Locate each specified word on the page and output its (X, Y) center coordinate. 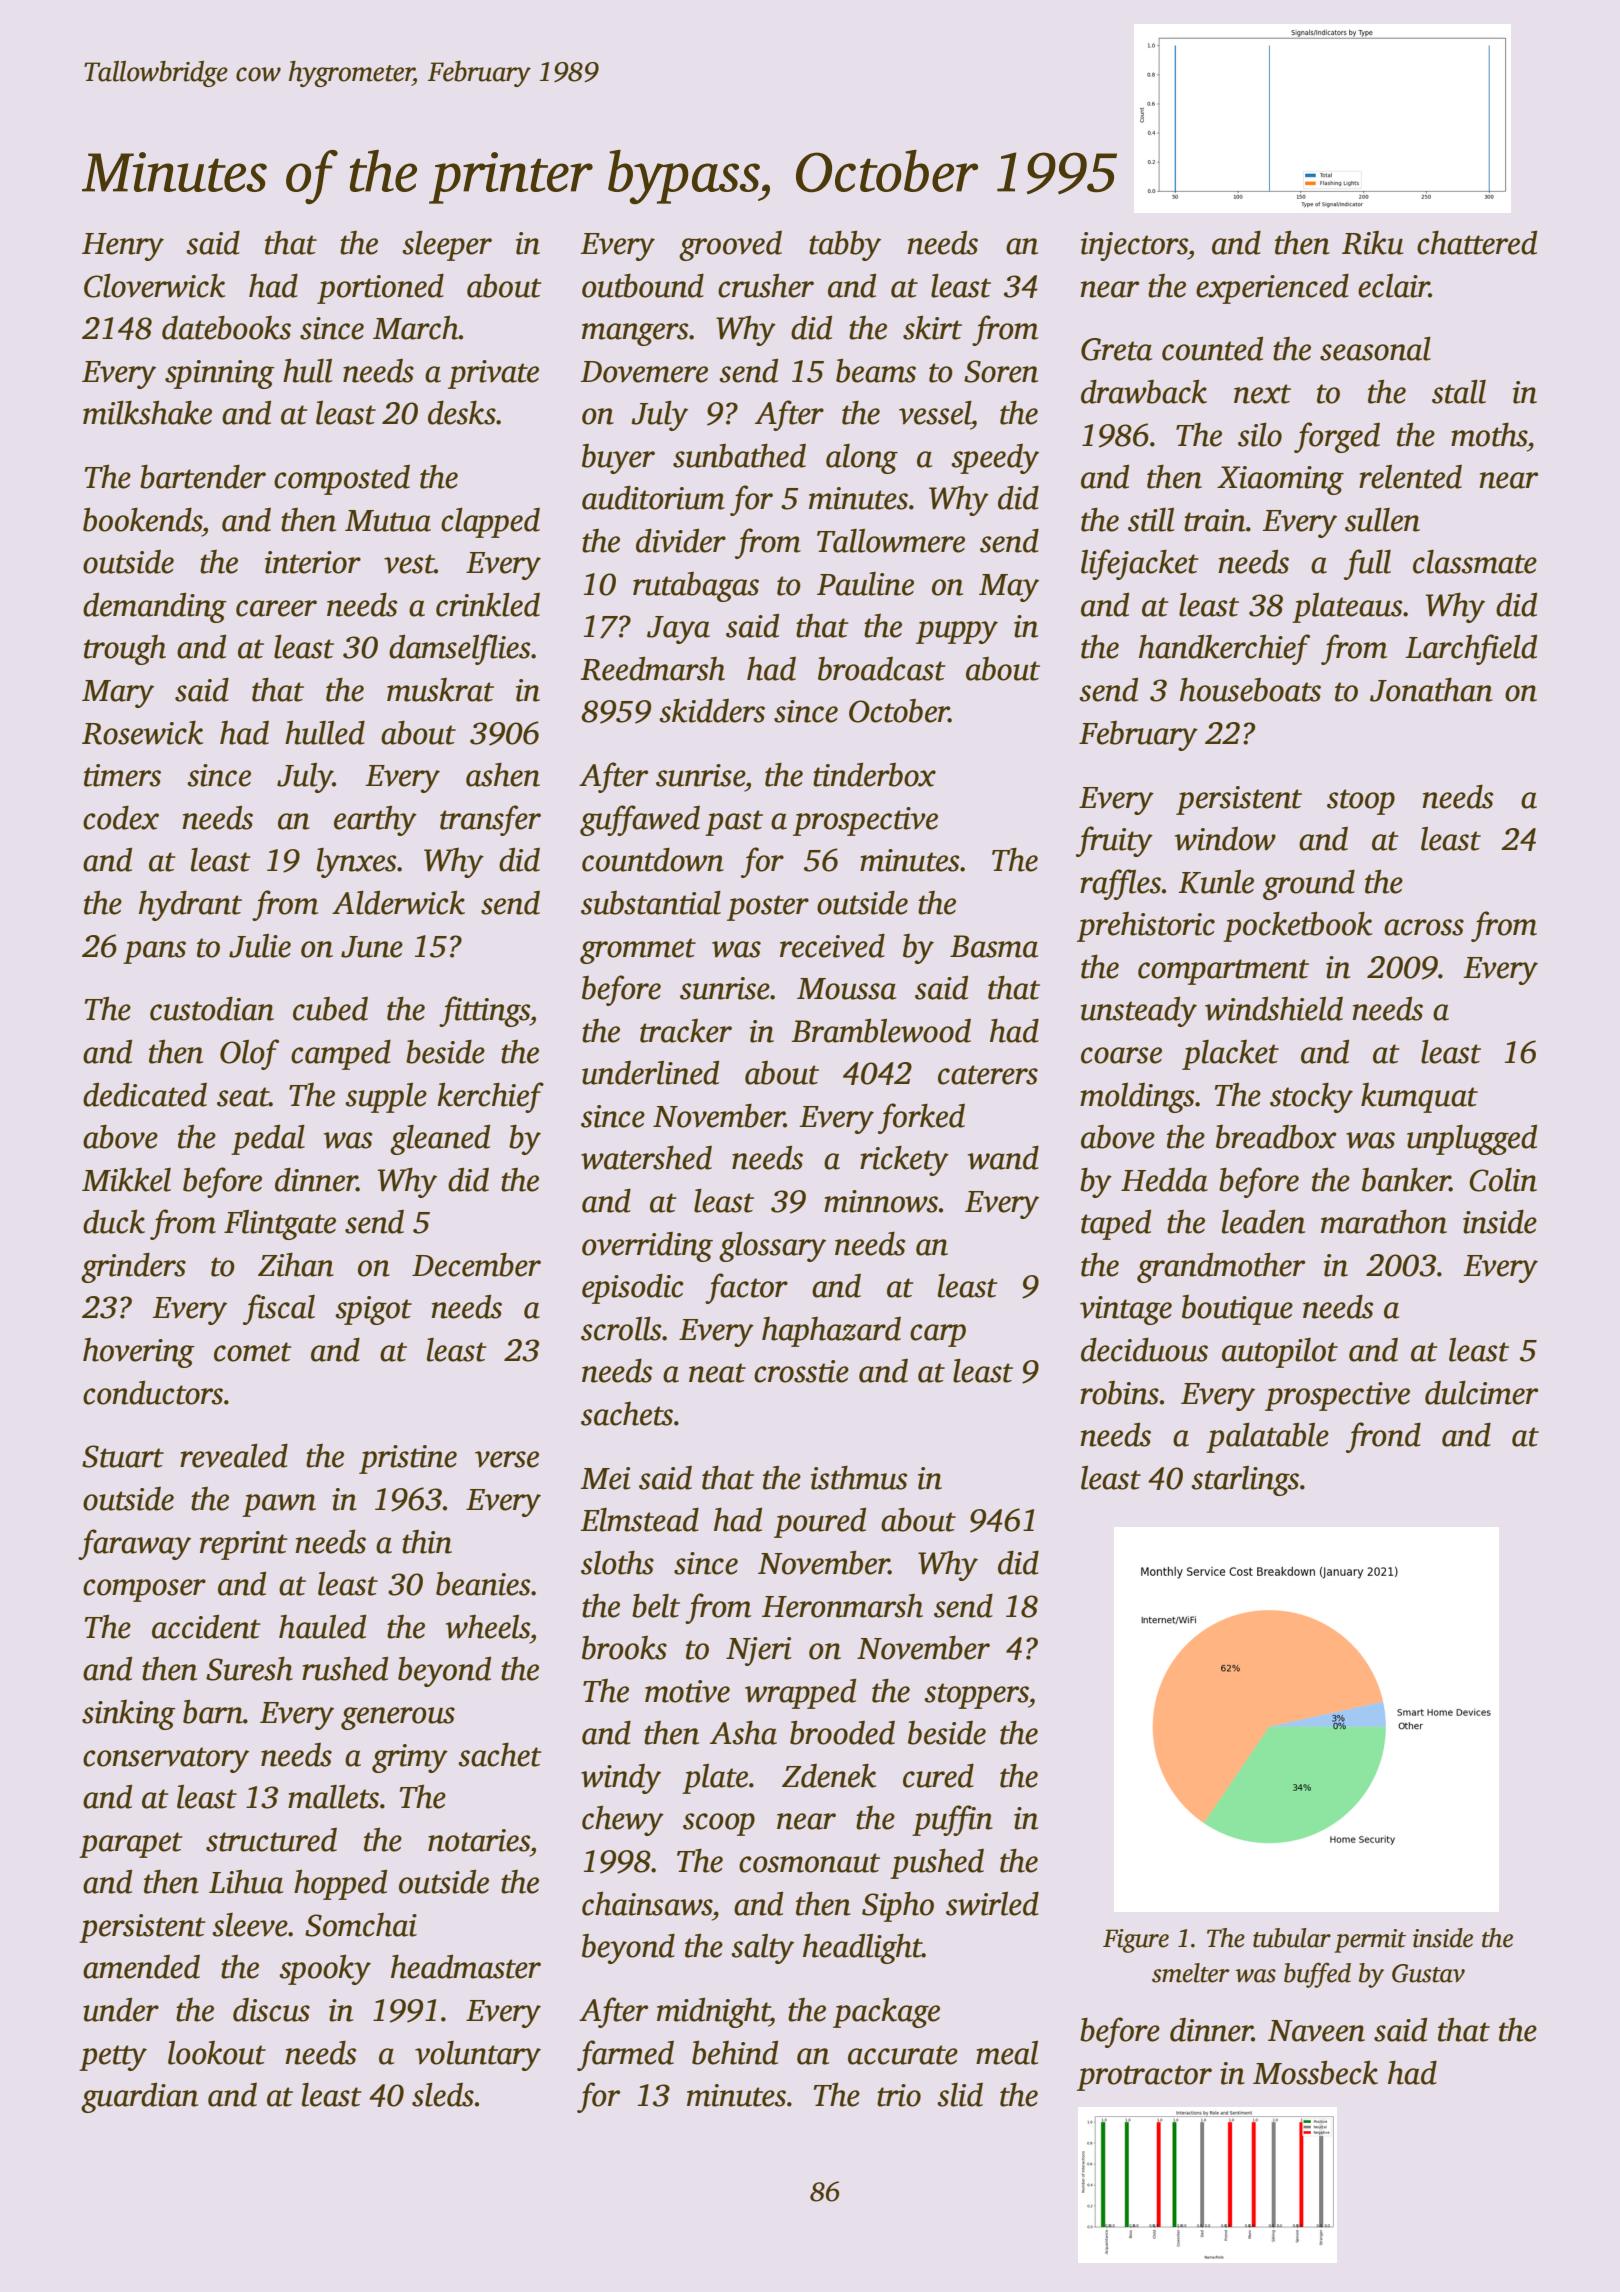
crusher (766, 285)
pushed (937, 1864)
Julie (260, 946)
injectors (1134, 246)
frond (1383, 1437)
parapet (131, 1845)
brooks (624, 1648)
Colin (1503, 1180)
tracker (686, 1031)
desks (462, 412)
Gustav (1428, 1973)
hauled (322, 1626)
